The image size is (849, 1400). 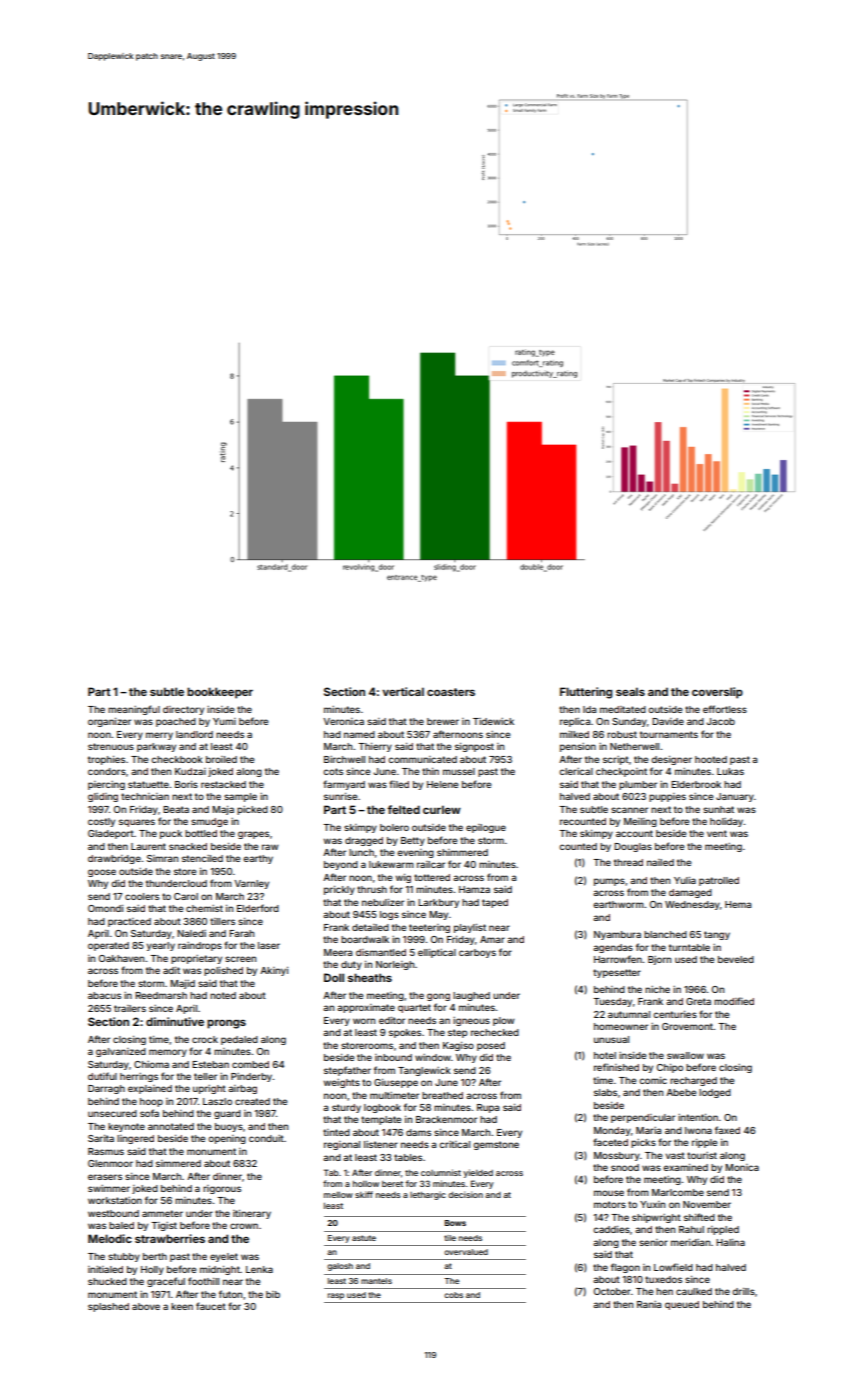 I want to click on Bjorn, so click(x=659, y=960).
